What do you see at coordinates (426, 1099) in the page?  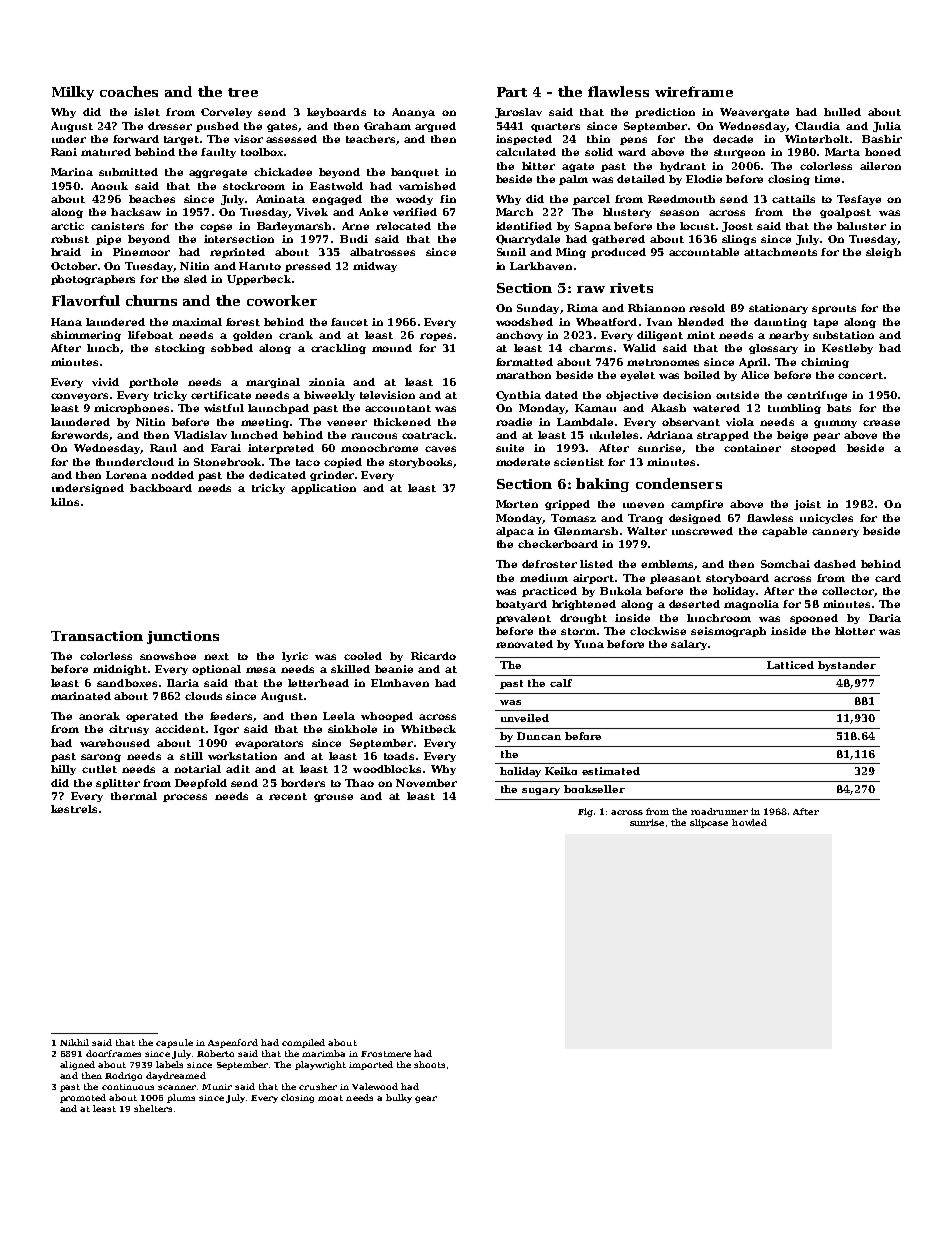 I see `gear` at bounding box center [426, 1099].
